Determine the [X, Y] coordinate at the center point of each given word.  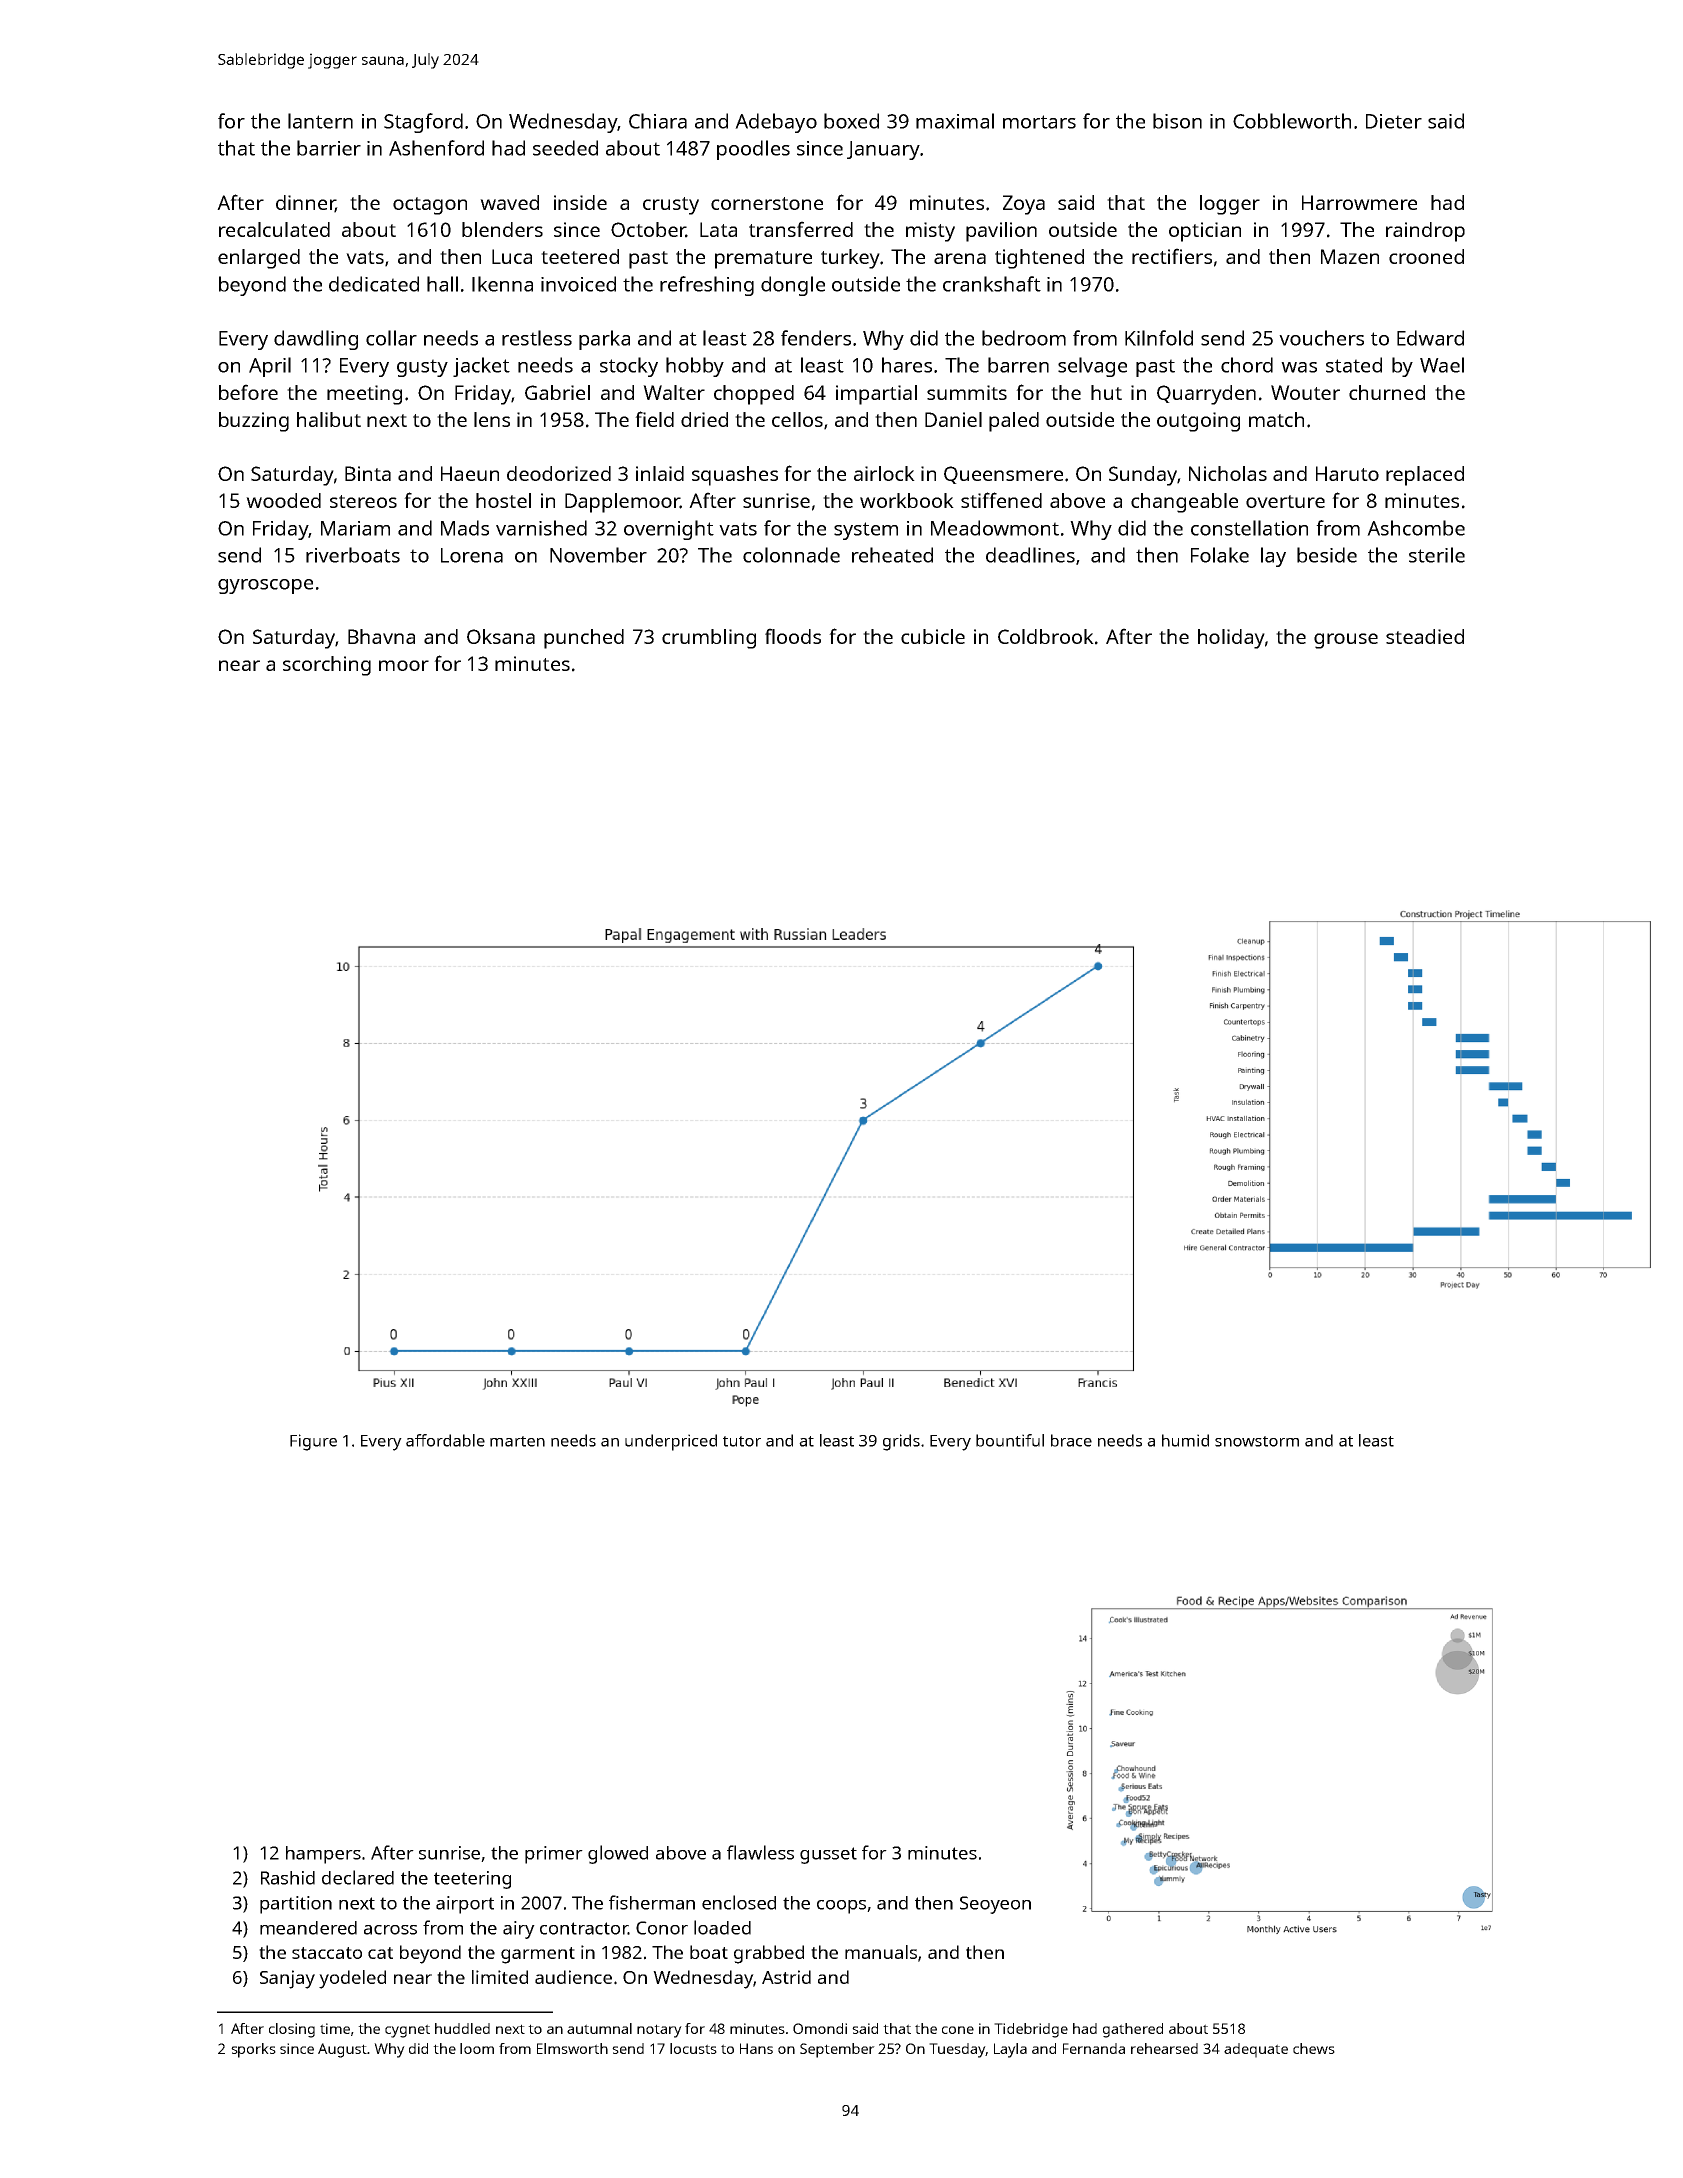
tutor [742, 1441]
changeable [1184, 503]
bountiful [1010, 1440]
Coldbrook [1046, 636]
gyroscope [265, 586]
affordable [445, 1440]
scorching [327, 666]
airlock [884, 473]
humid [1185, 1440]
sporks [253, 2050]
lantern [320, 121]
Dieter [1394, 121]
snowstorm [1257, 1441]
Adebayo [776, 123]
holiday [1231, 639]
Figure [313, 1442]
